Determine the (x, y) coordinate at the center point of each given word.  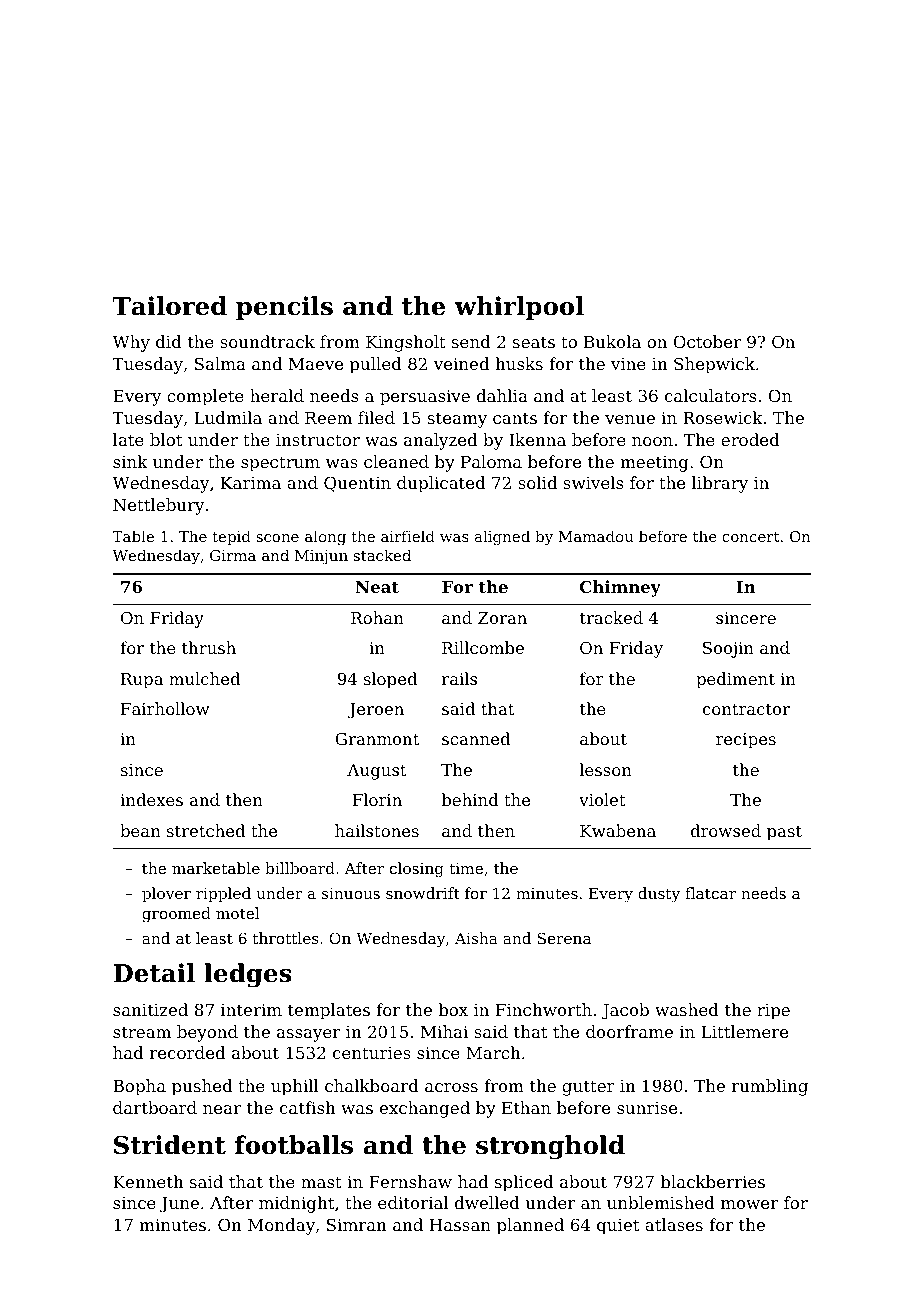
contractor (746, 709)
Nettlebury (159, 506)
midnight (296, 1204)
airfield (408, 536)
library (720, 484)
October (707, 341)
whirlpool (519, 308)
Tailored (170, 306)
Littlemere (744, 1031)
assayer (308, 1035)
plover (166, 894)
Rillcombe (483, 647)
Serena (564, 938)
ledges (248, 975)
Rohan (377, 617)
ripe (773, 1012)
